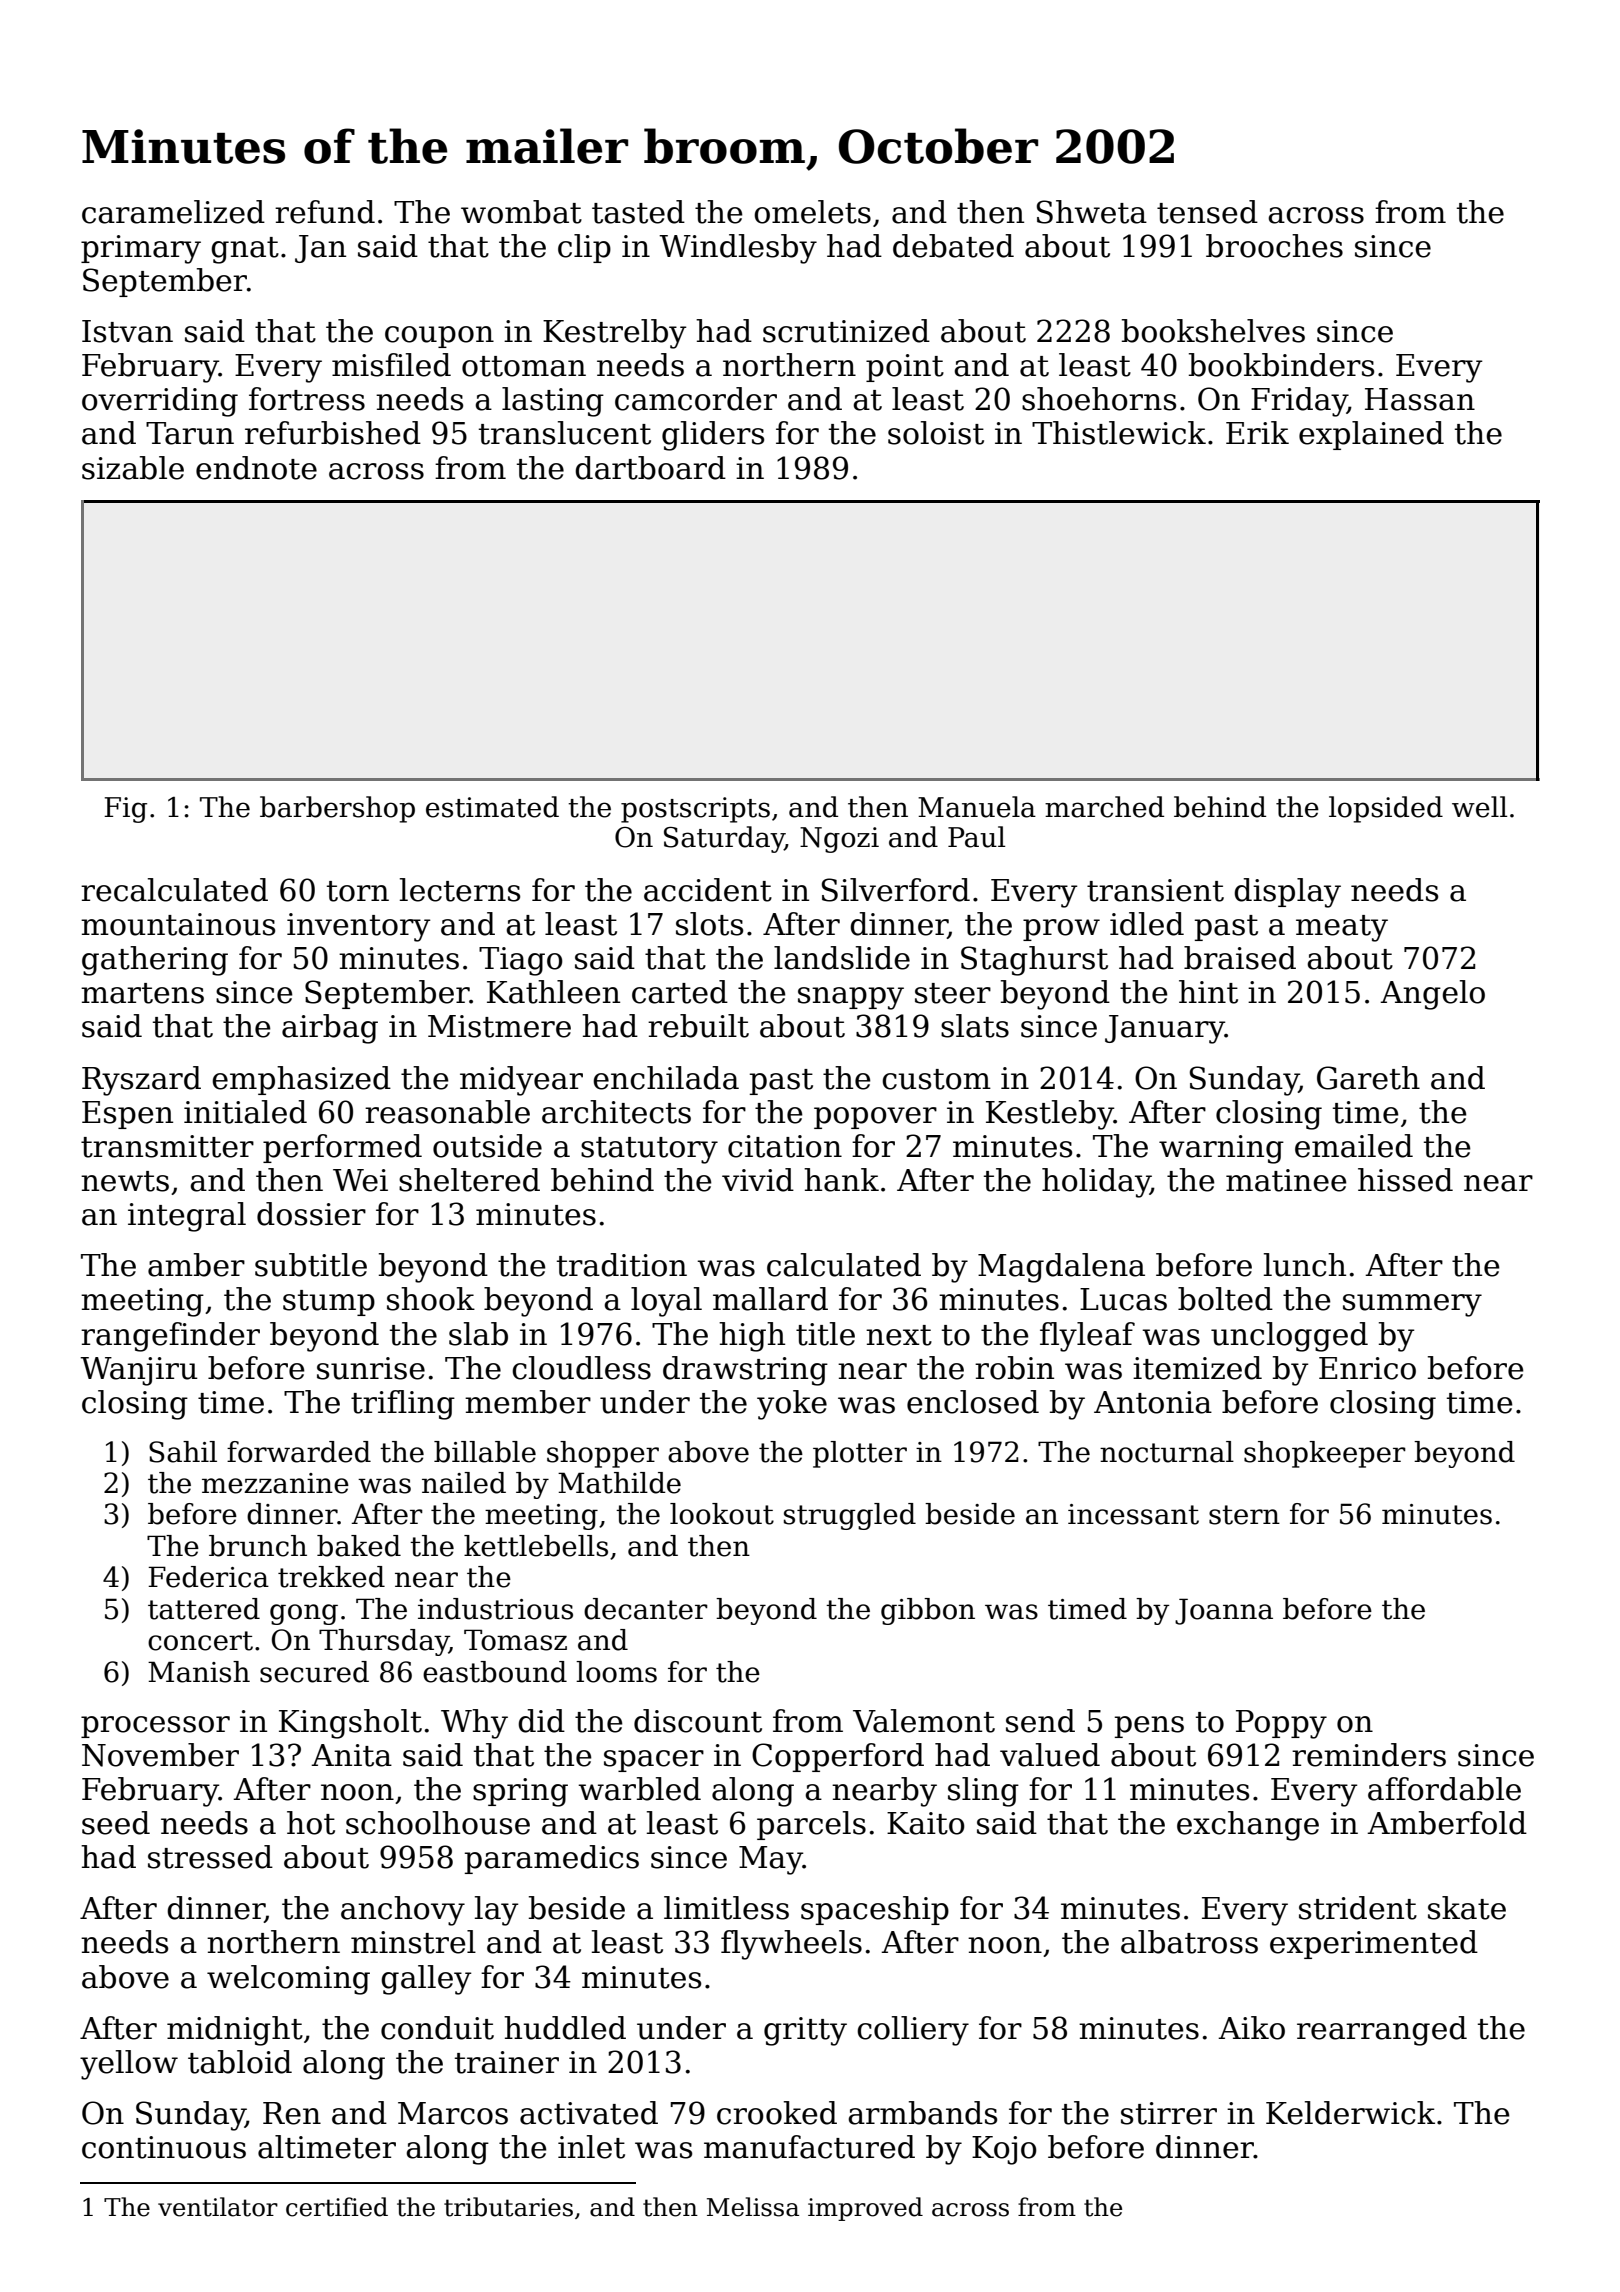 Image resolution: width=1620 pixels, height=2292 pixels. Describe the element at coordinates (173, 212) in the screenshot. I see `caramelized` at that location.
